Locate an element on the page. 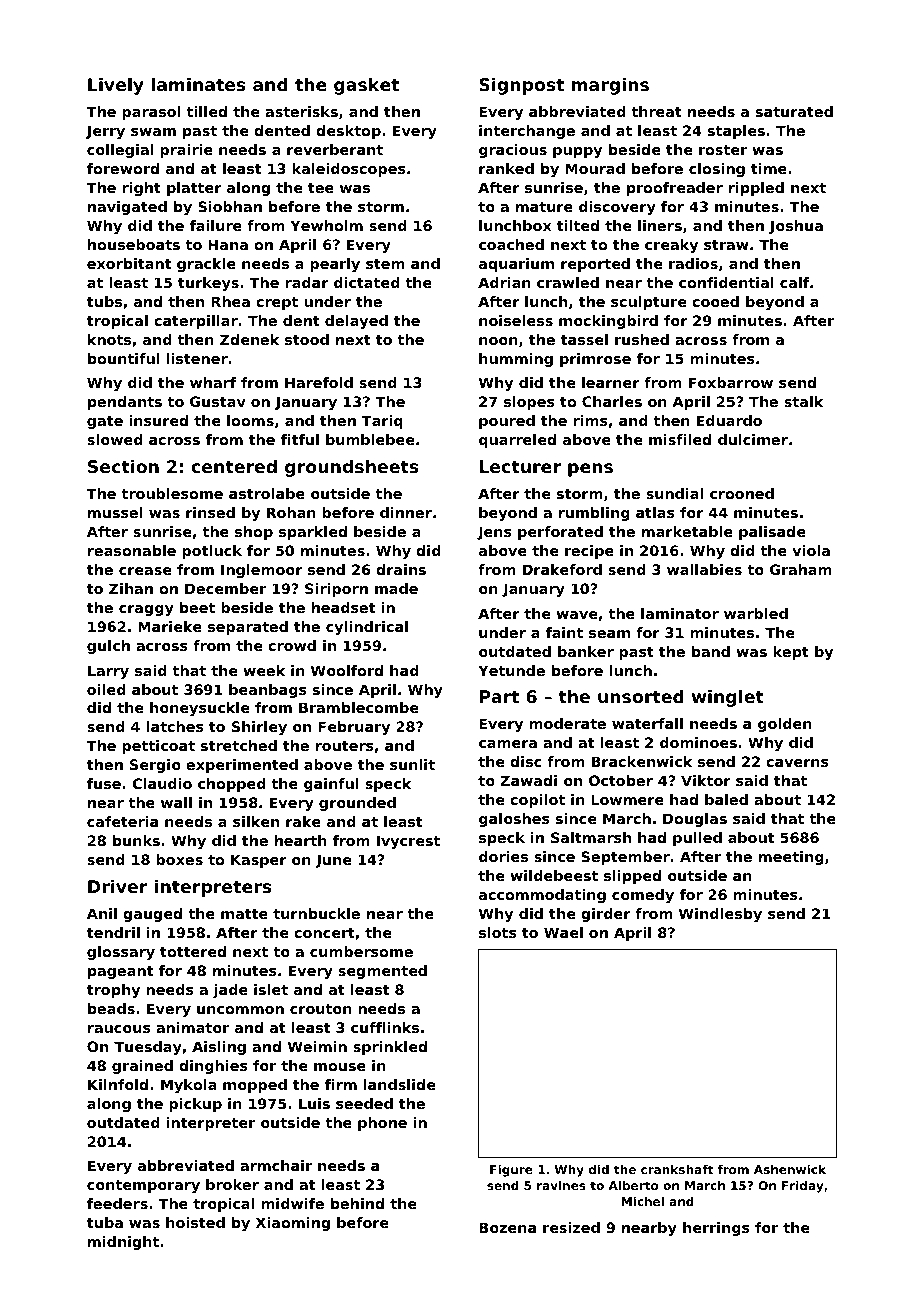  houseboats is located at coordinates (134, 244).
